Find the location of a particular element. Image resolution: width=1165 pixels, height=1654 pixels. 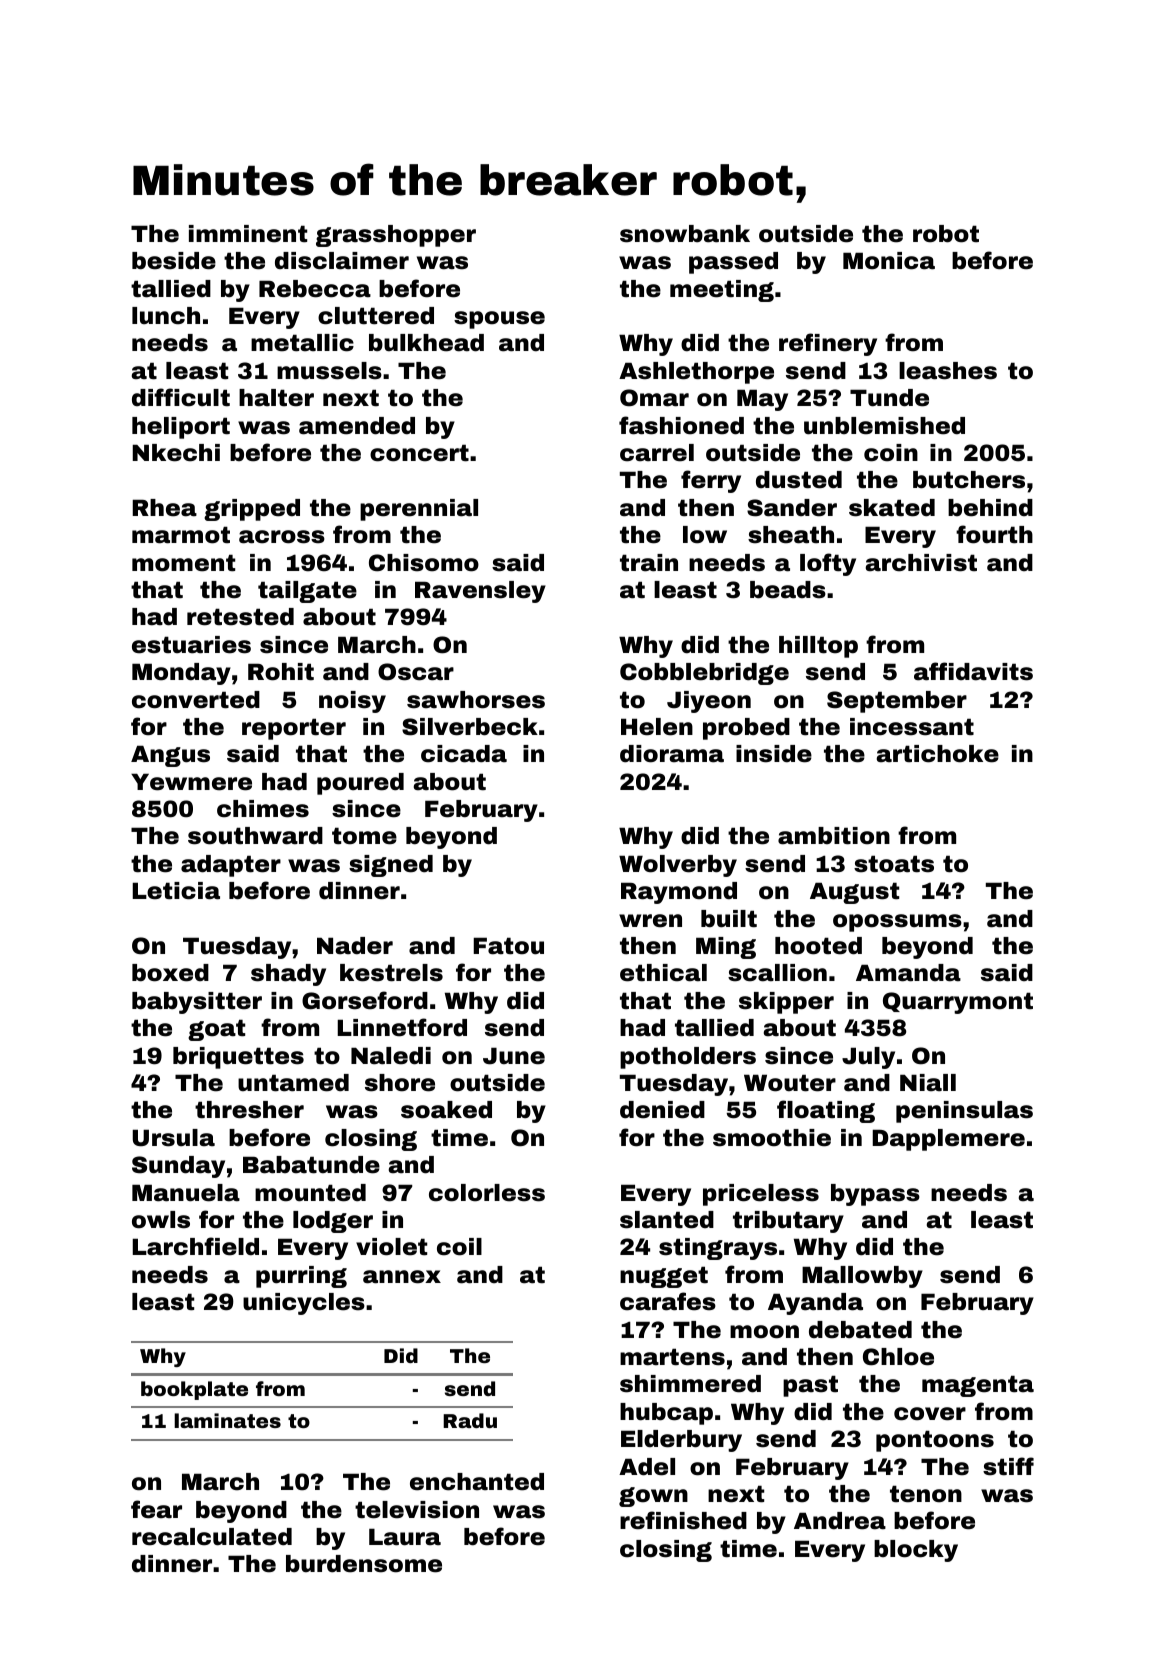

Dapplemere is located at coordinates (948, 1140).
